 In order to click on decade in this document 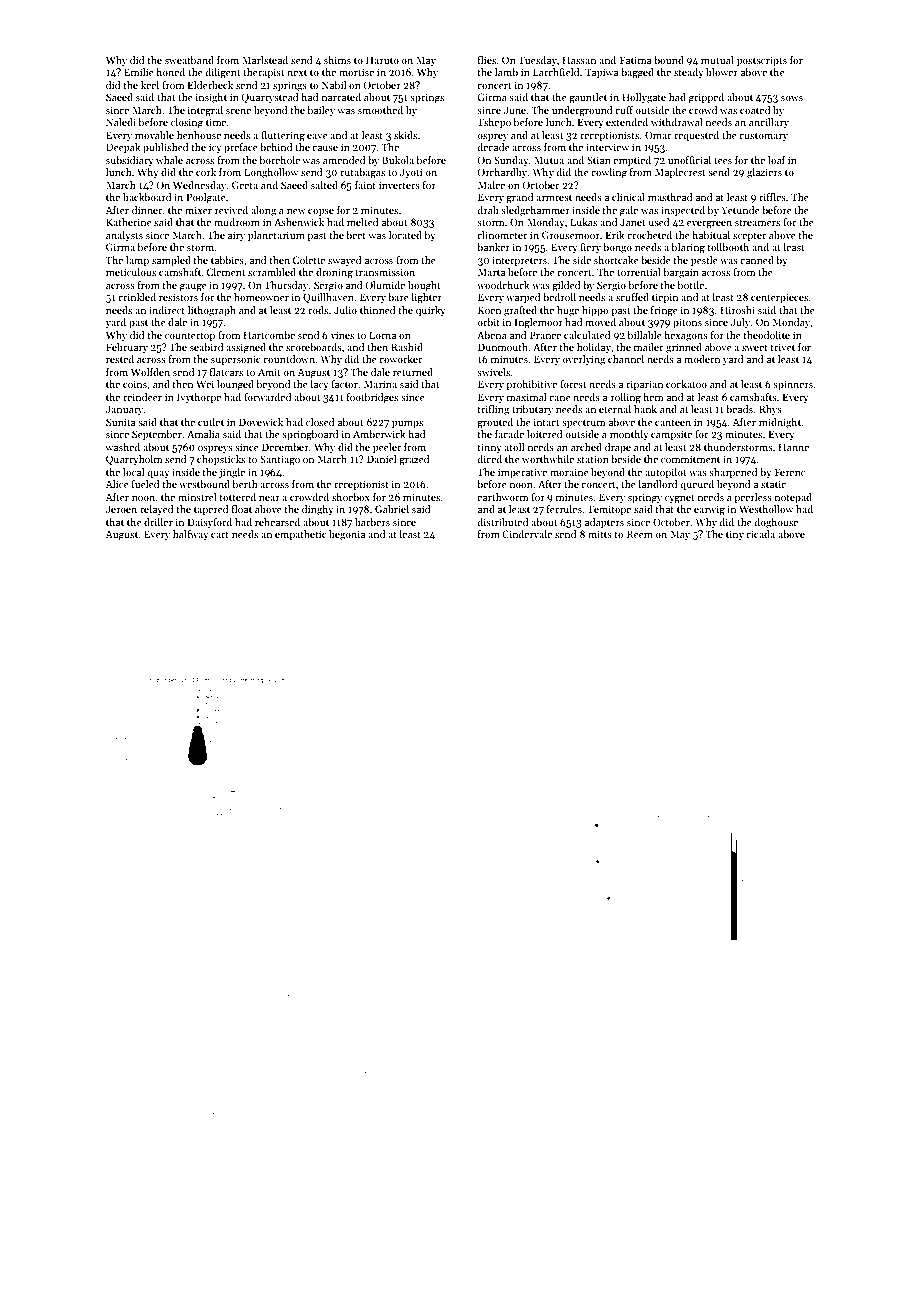, I will do `click(493, 147)`.
